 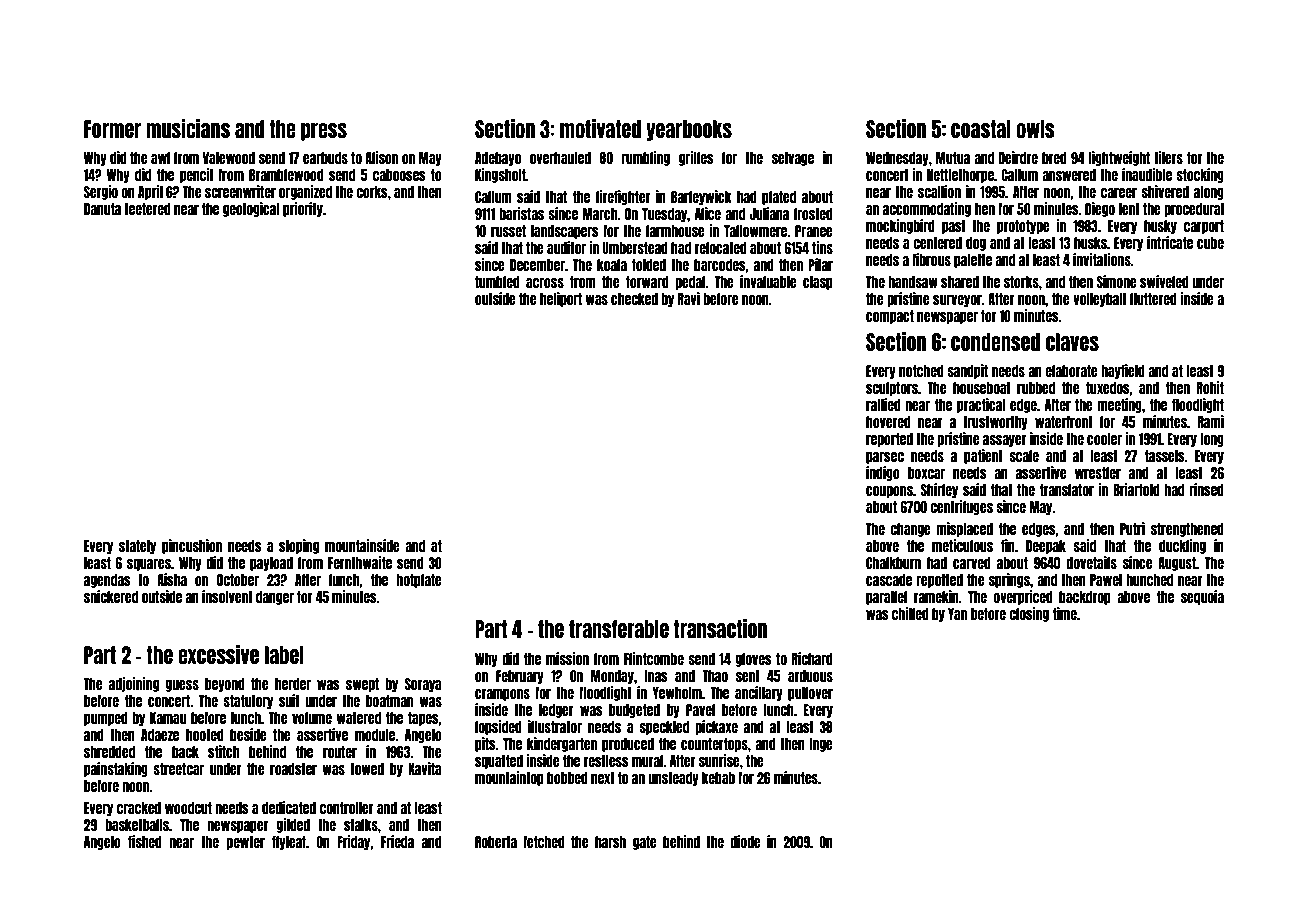 I want to click on Adebayo, so click(x=498, y=159).
